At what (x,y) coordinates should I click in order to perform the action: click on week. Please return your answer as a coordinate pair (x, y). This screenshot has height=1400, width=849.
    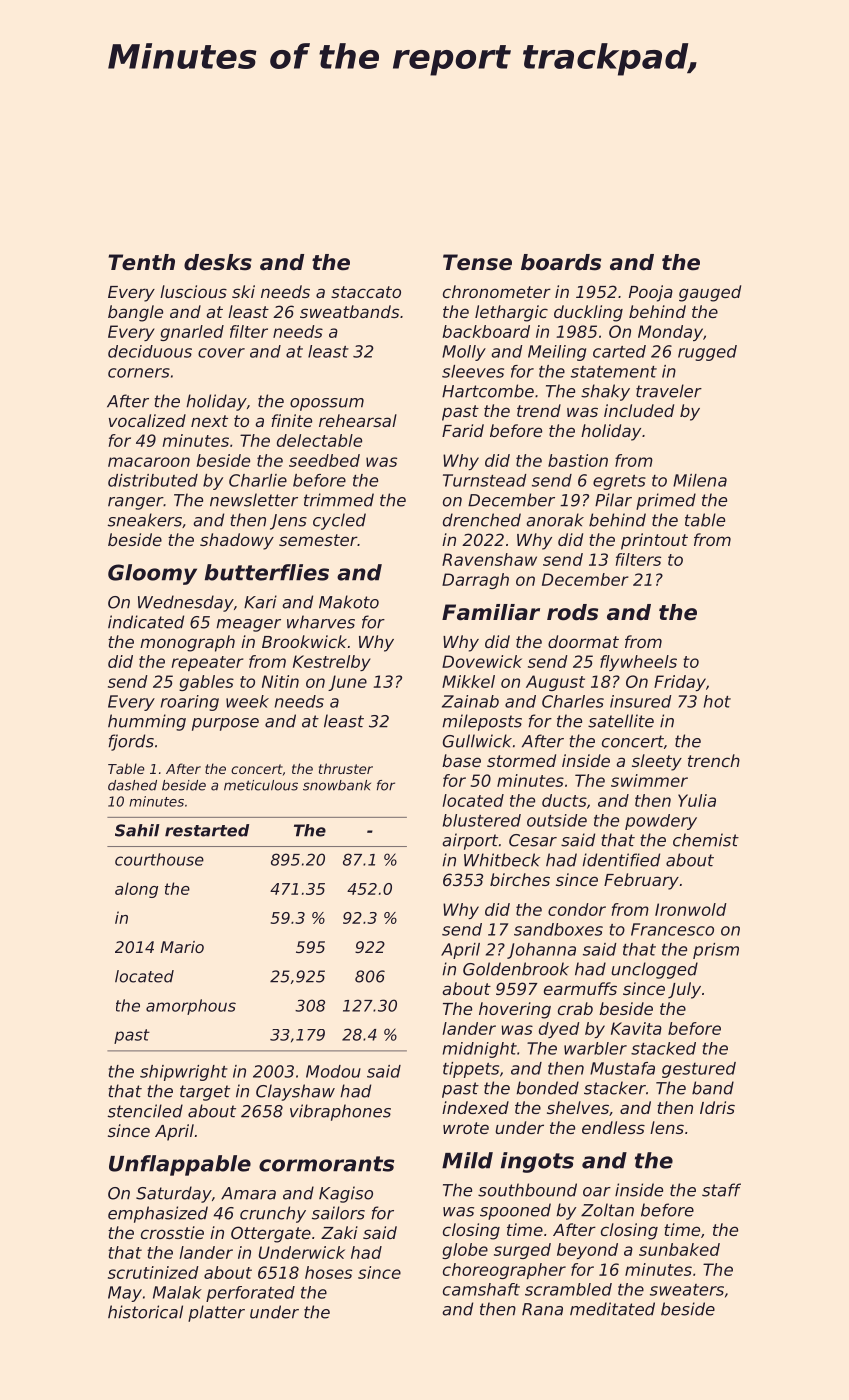
    Looking at the image, I should click on (247, 701).
